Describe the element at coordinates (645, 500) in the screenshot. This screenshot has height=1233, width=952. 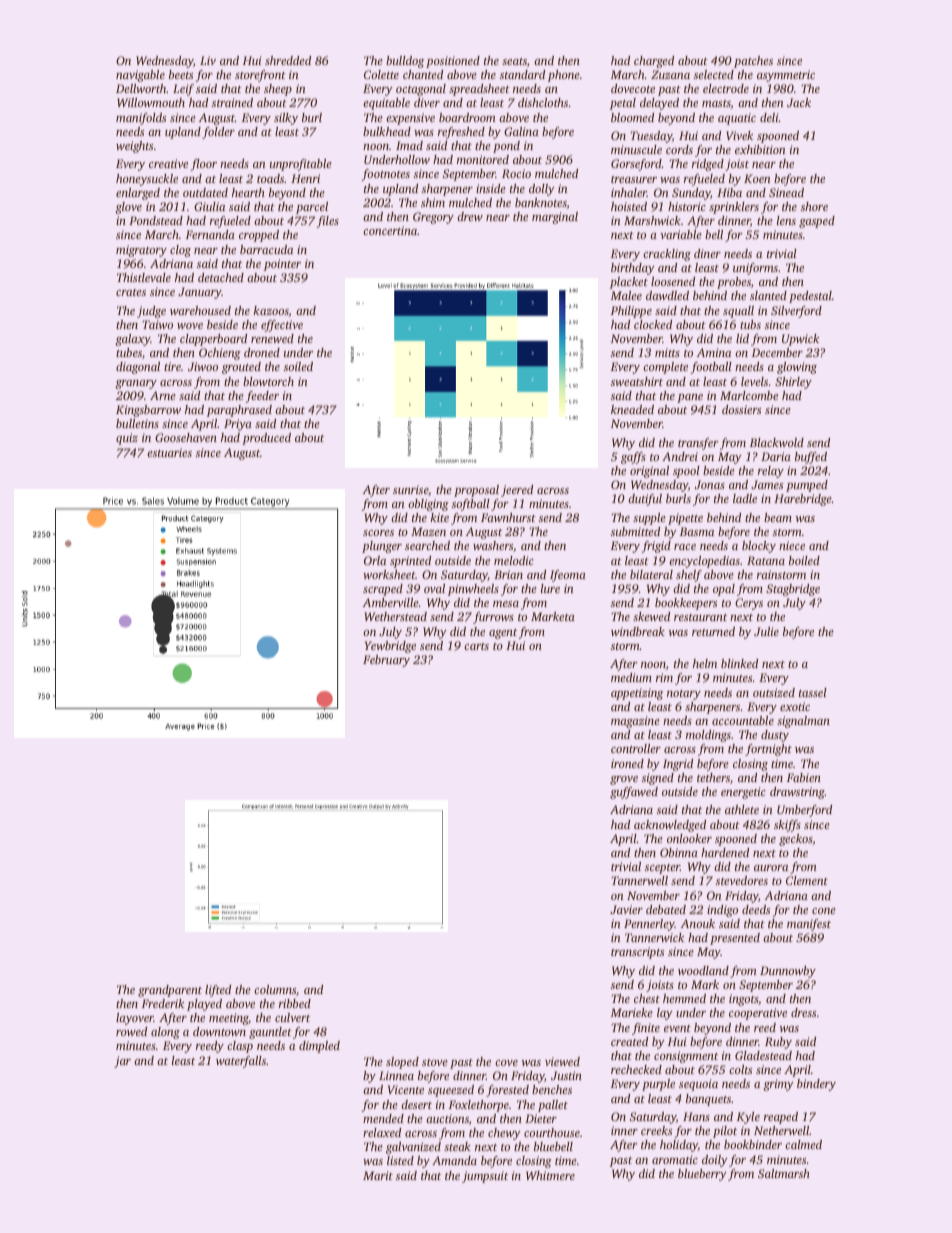
I see `dutiful` at that location.
